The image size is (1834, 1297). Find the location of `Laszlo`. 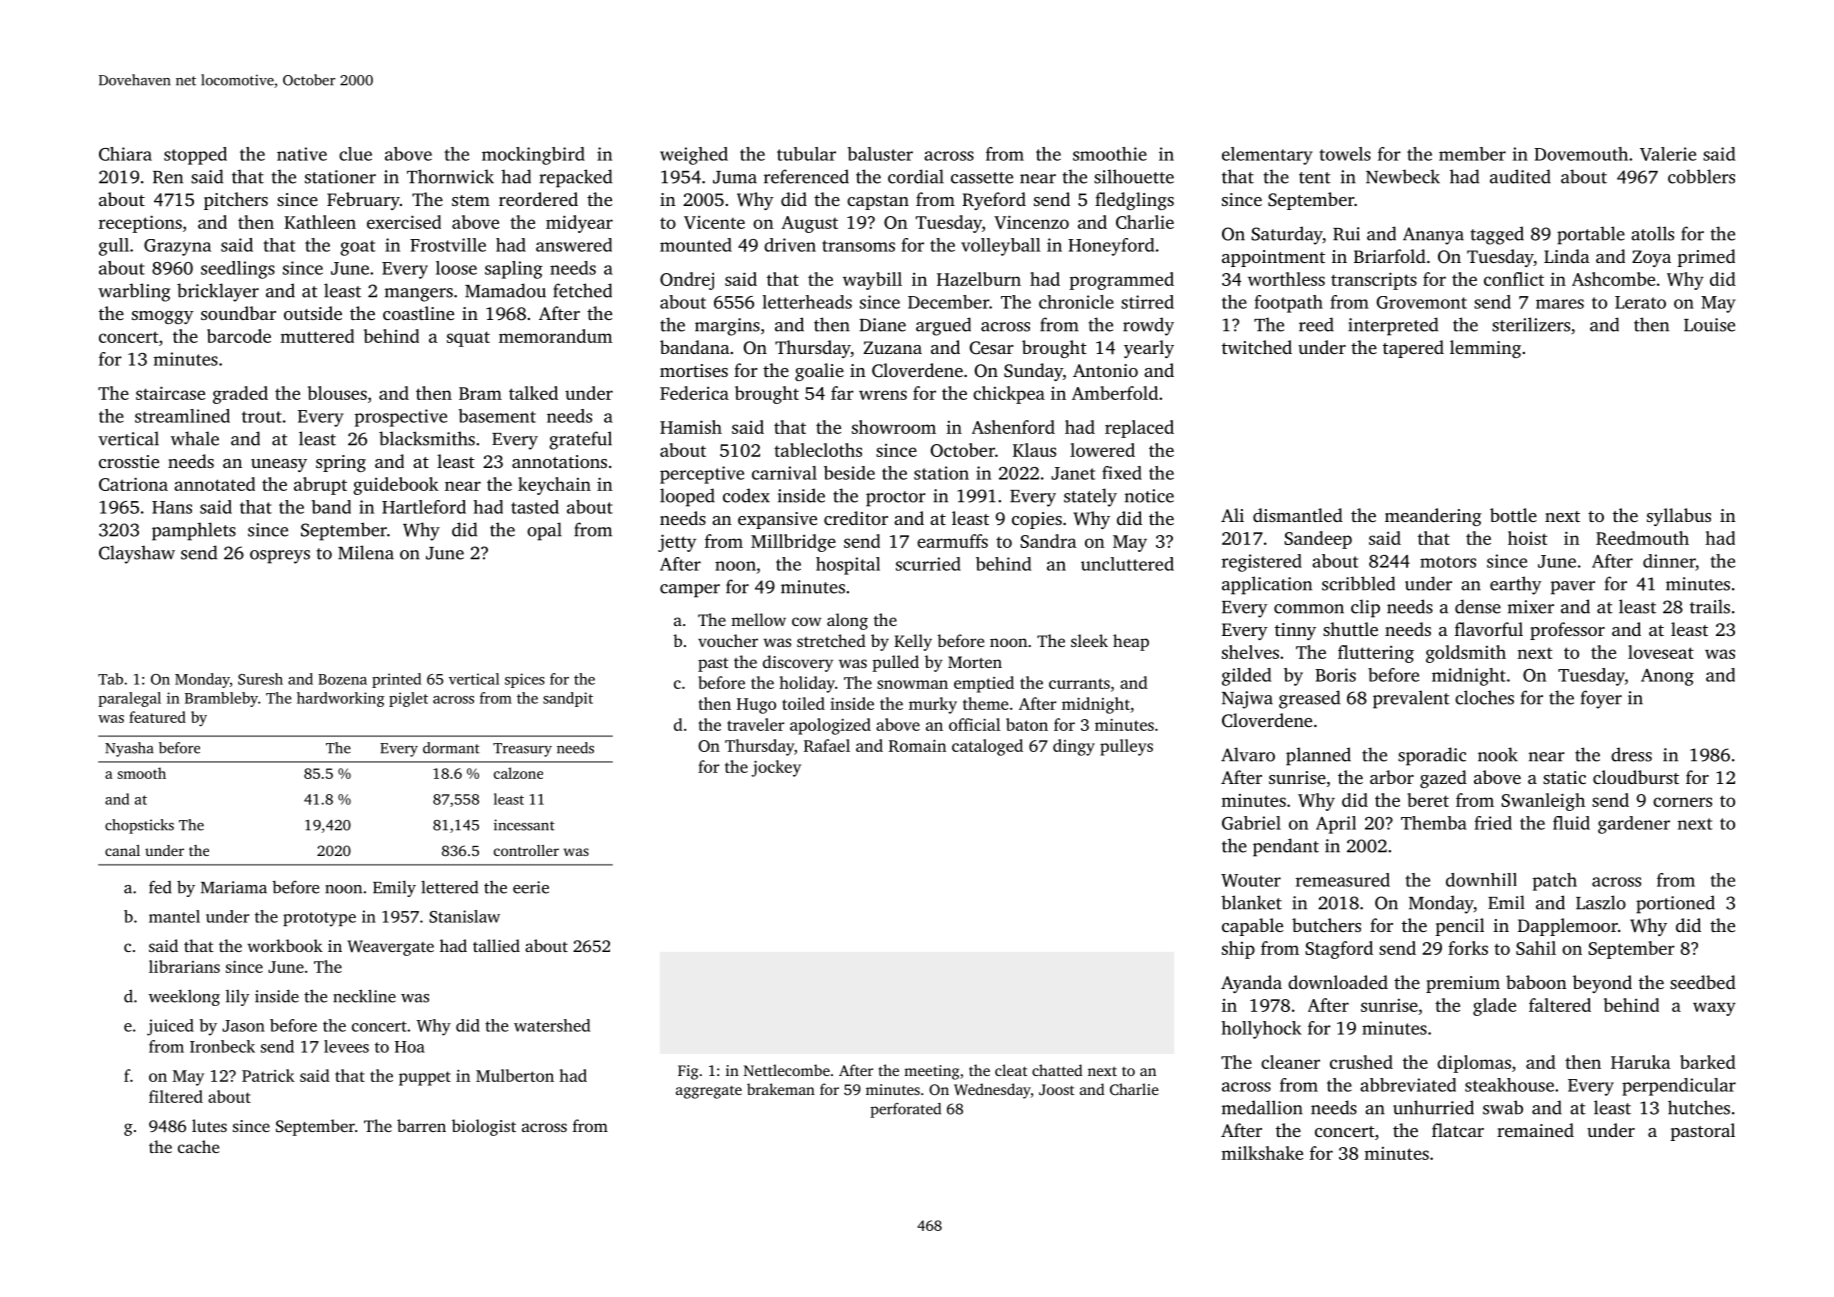

Laszlo is located at coordinates (1601, 902).
